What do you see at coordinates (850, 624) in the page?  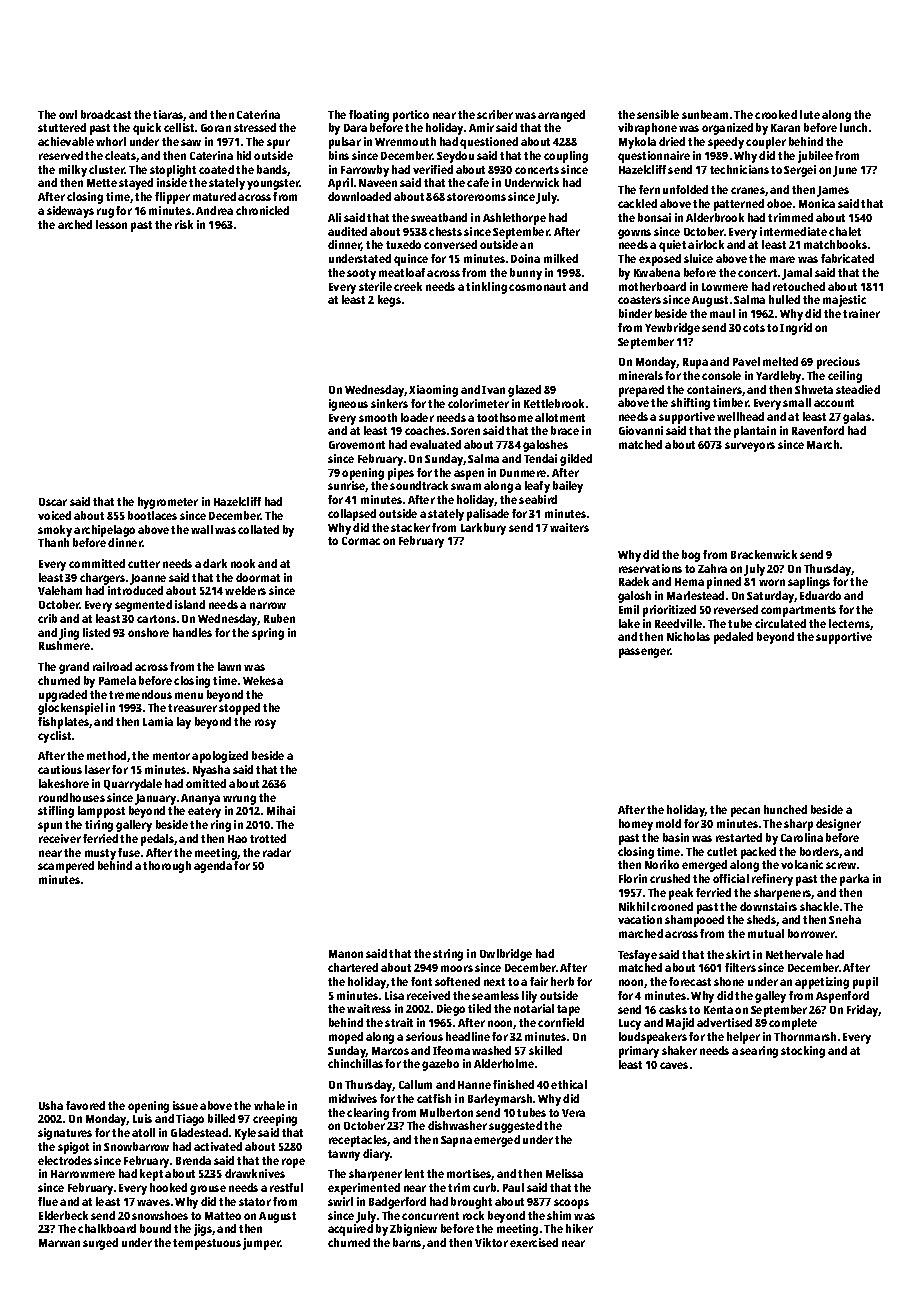 I see `lecterns` at bounding box center [850, 624].
